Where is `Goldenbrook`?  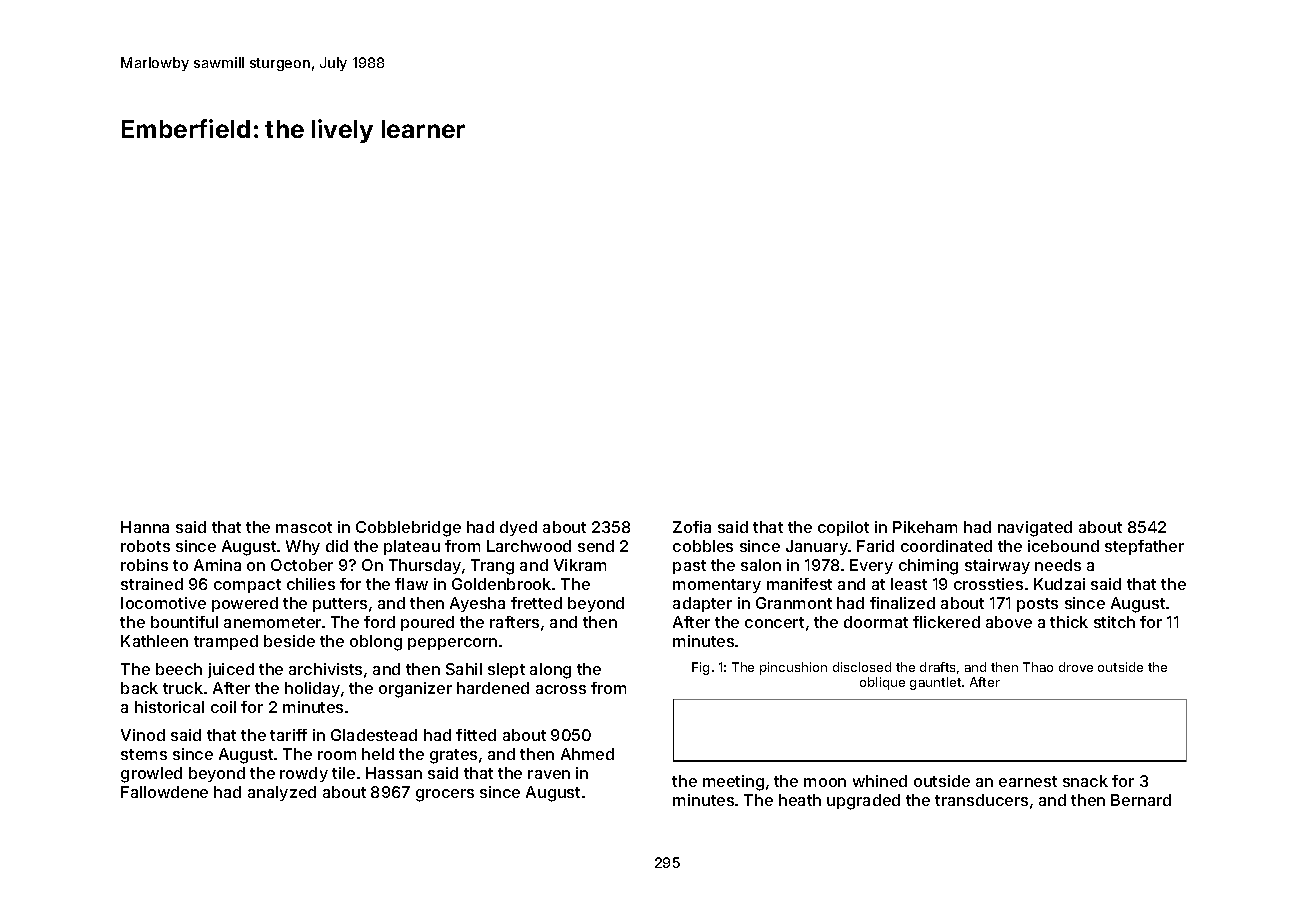
Goldenbrook is located at coordinates (501, 584).
